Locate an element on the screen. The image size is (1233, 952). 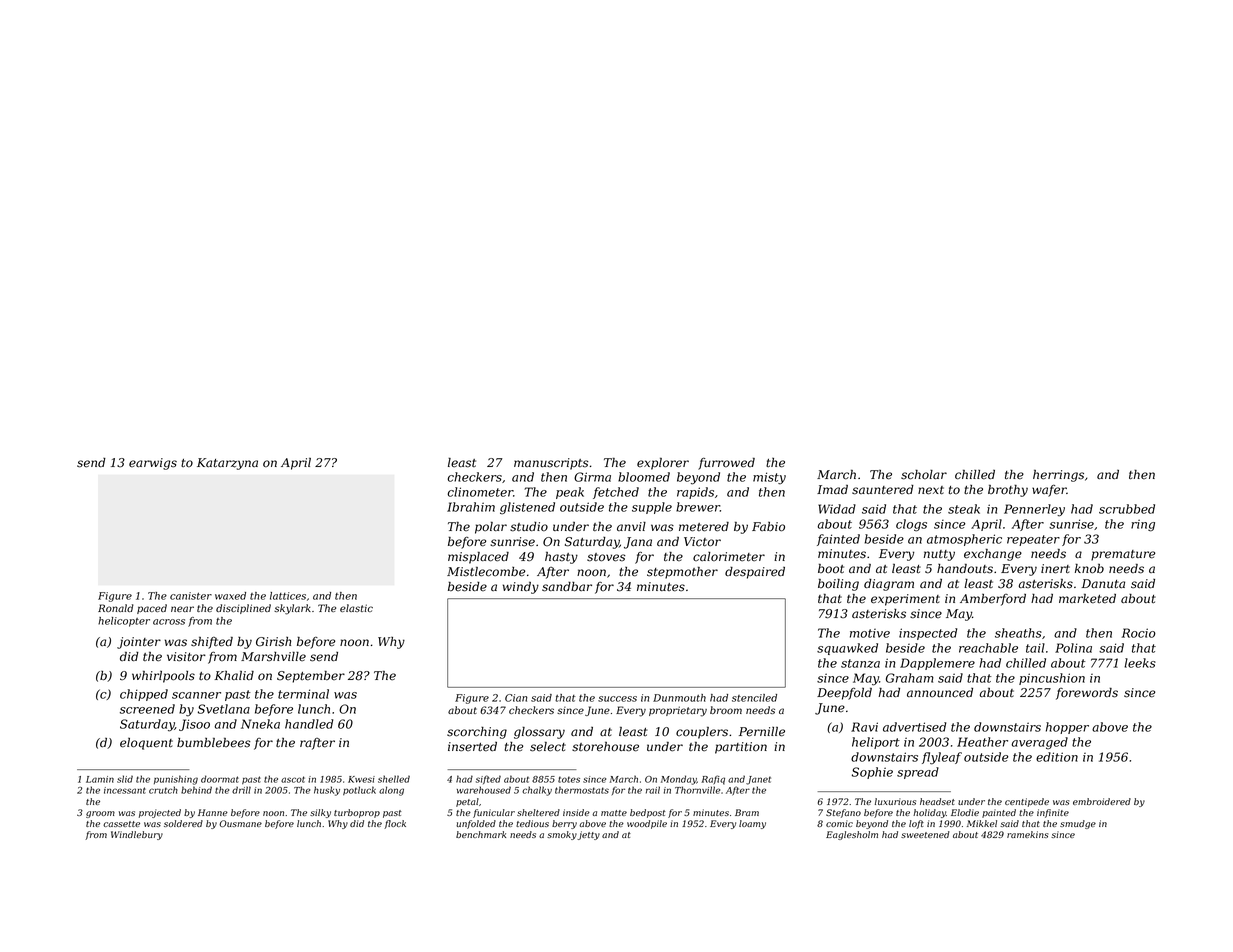
sandbar is located at coordinates (567, 587).
